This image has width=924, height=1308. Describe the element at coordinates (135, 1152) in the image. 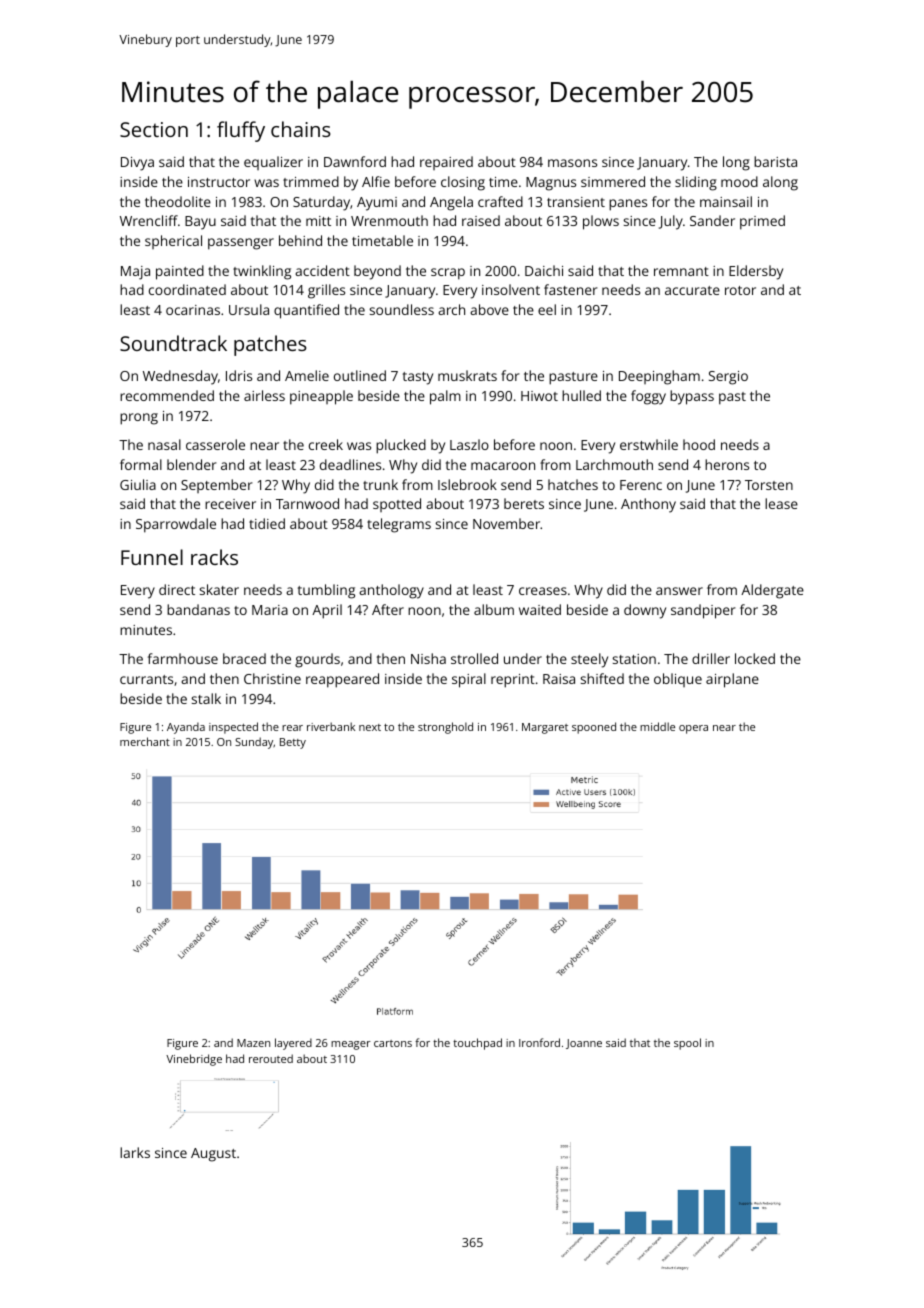

I see `larks` at that location.
